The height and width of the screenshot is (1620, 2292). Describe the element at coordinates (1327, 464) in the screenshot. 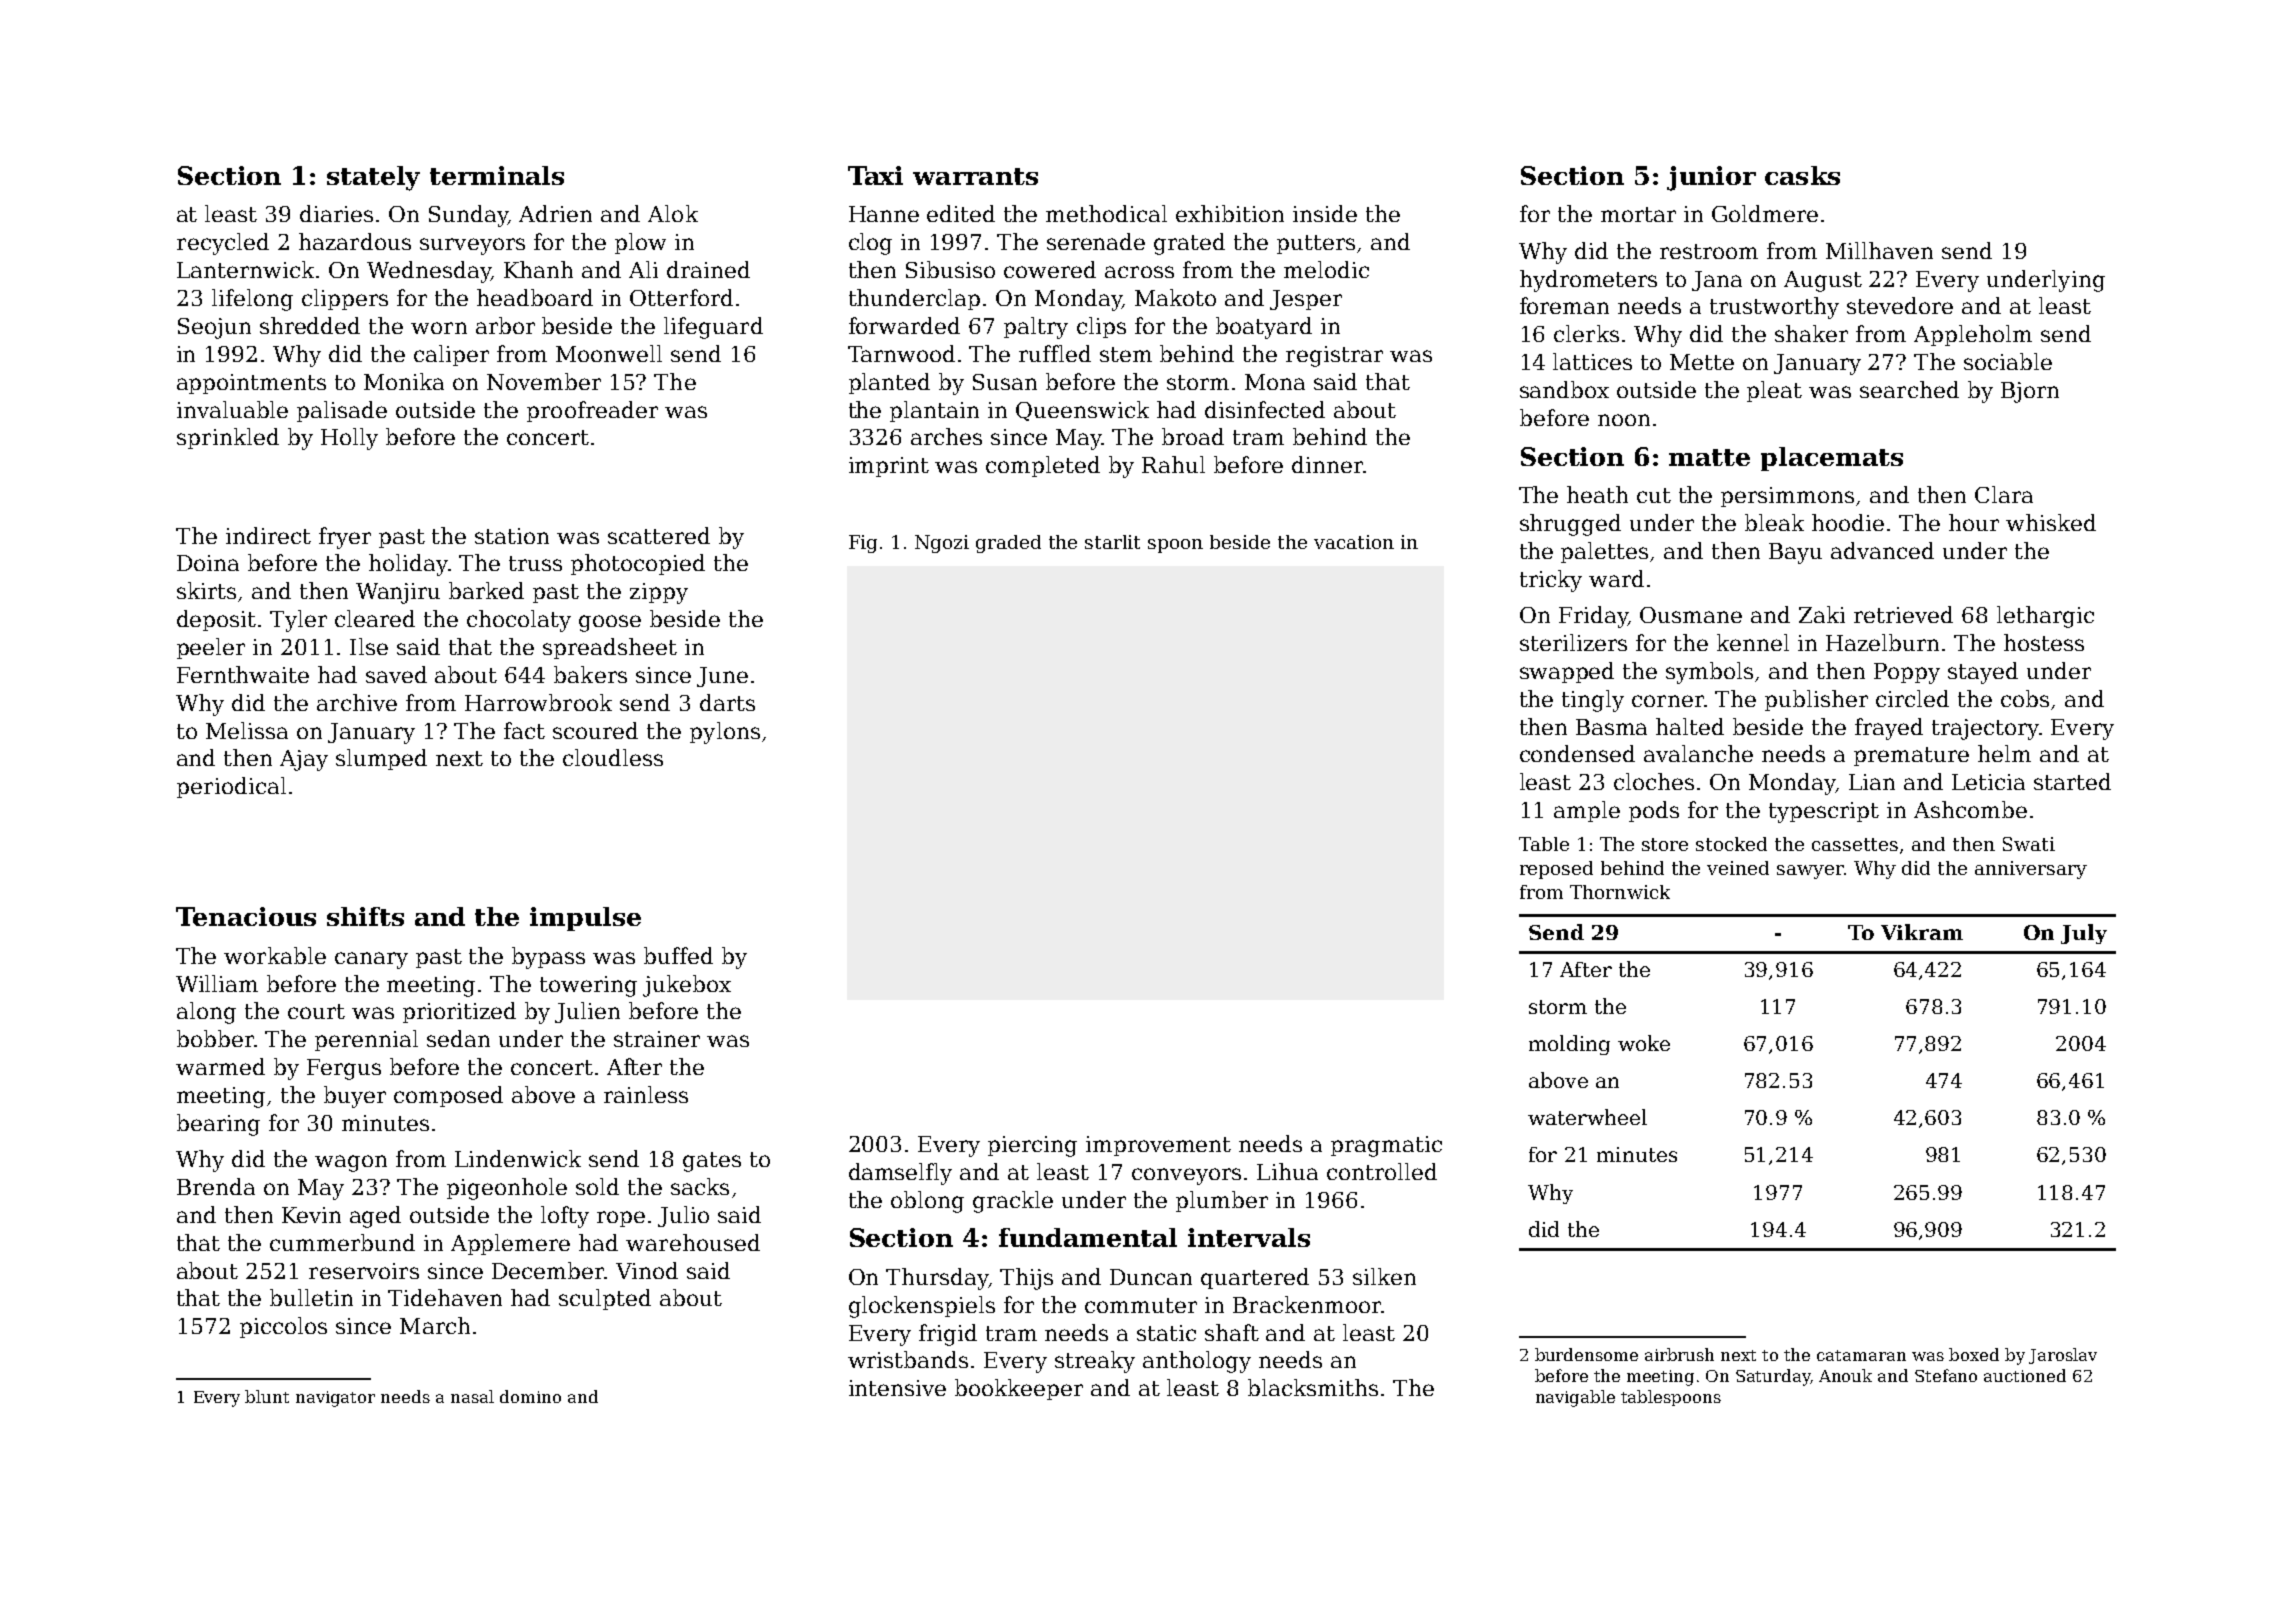

I see `dinner` at that location.
